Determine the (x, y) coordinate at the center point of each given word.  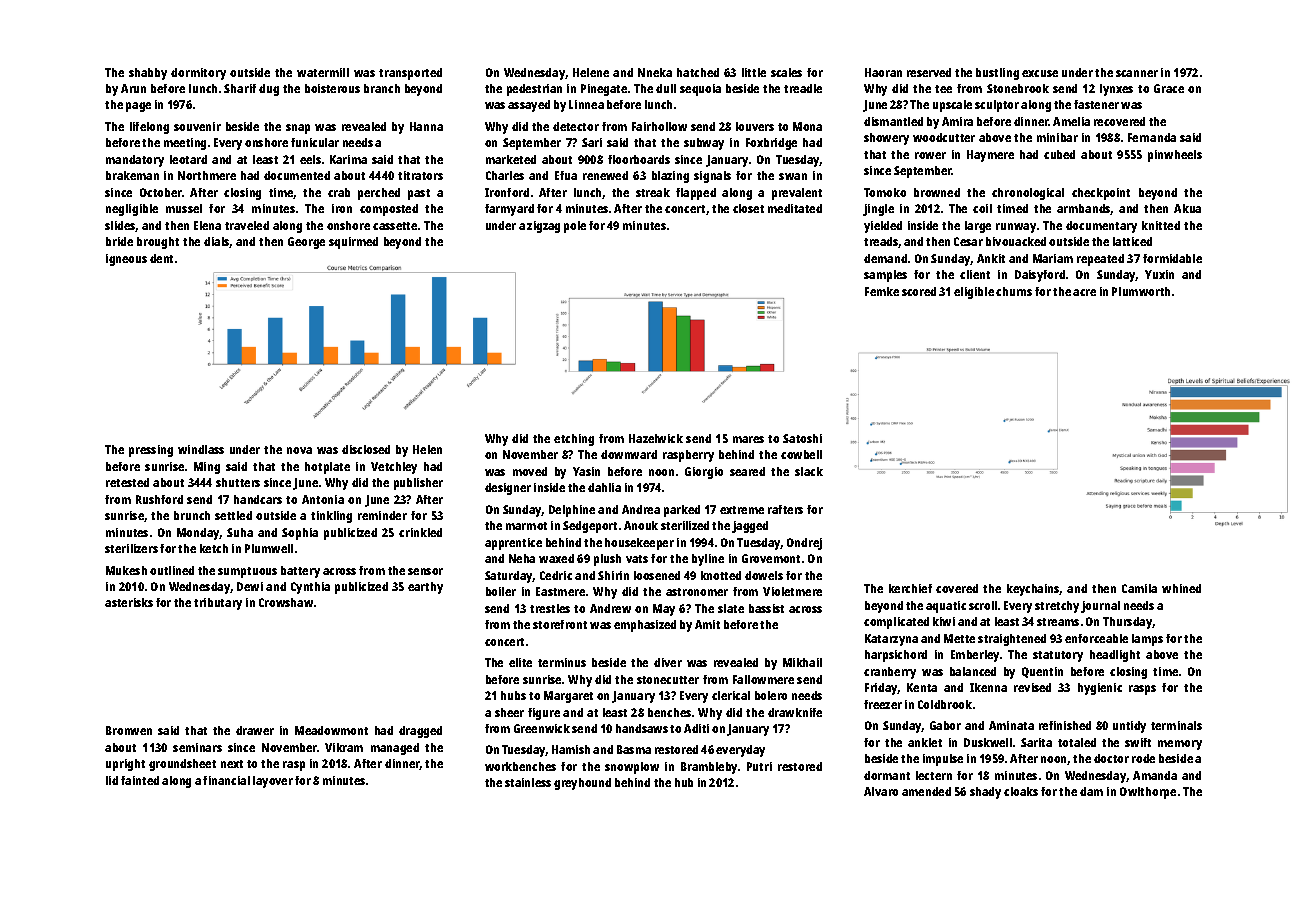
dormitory (198, 74)
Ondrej (804, 544)
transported (410, 74)
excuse (1040, 73)
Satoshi (802, 438)
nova (299, 450)
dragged (420, 732)
